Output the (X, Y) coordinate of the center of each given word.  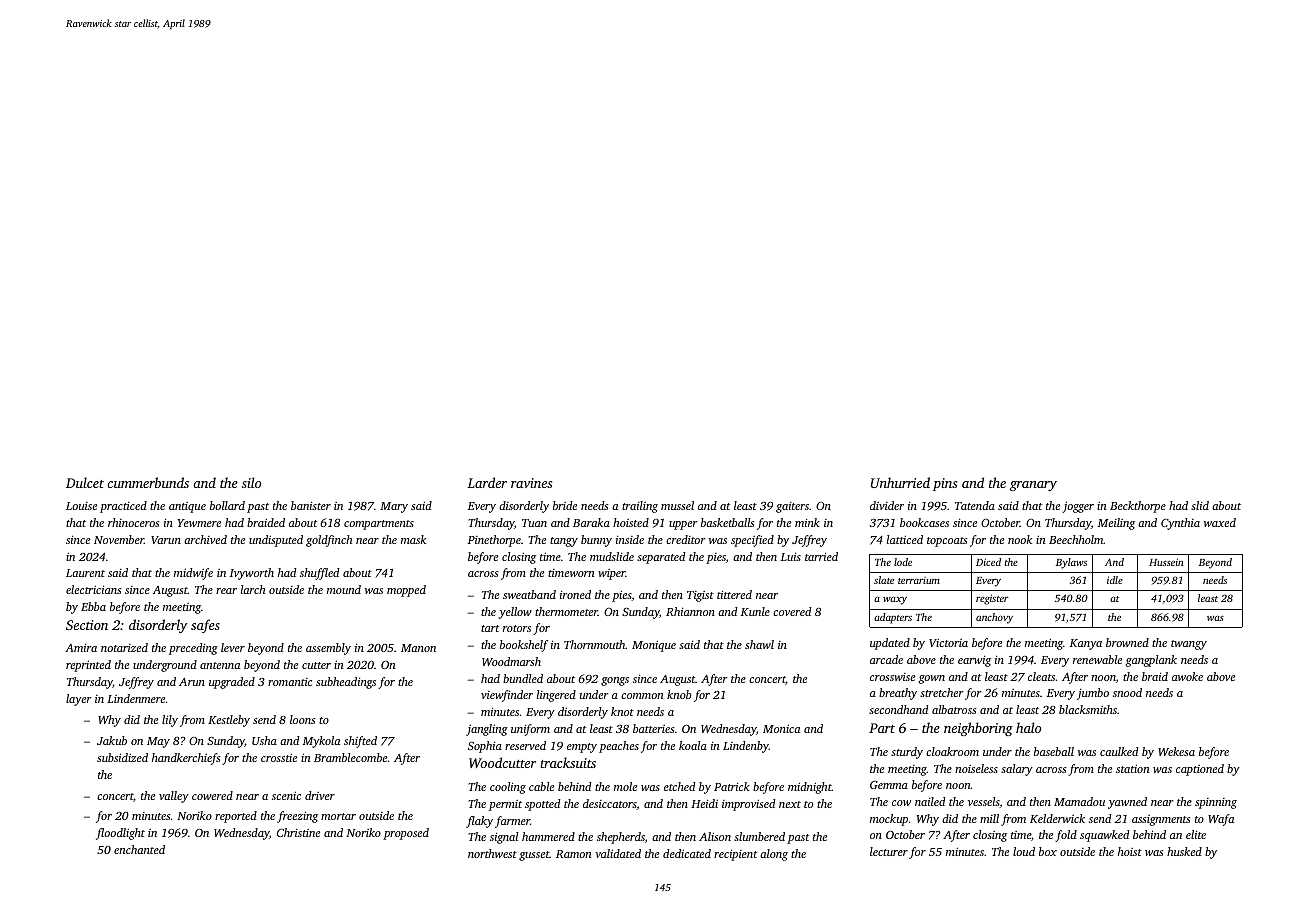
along (774, 855)
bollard (227, 505)
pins (945, 484)
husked (1184, 851)
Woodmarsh (511, 661)
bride (565, 505)
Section (87, 625)
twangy (1189, 645)
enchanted (139, 849)
